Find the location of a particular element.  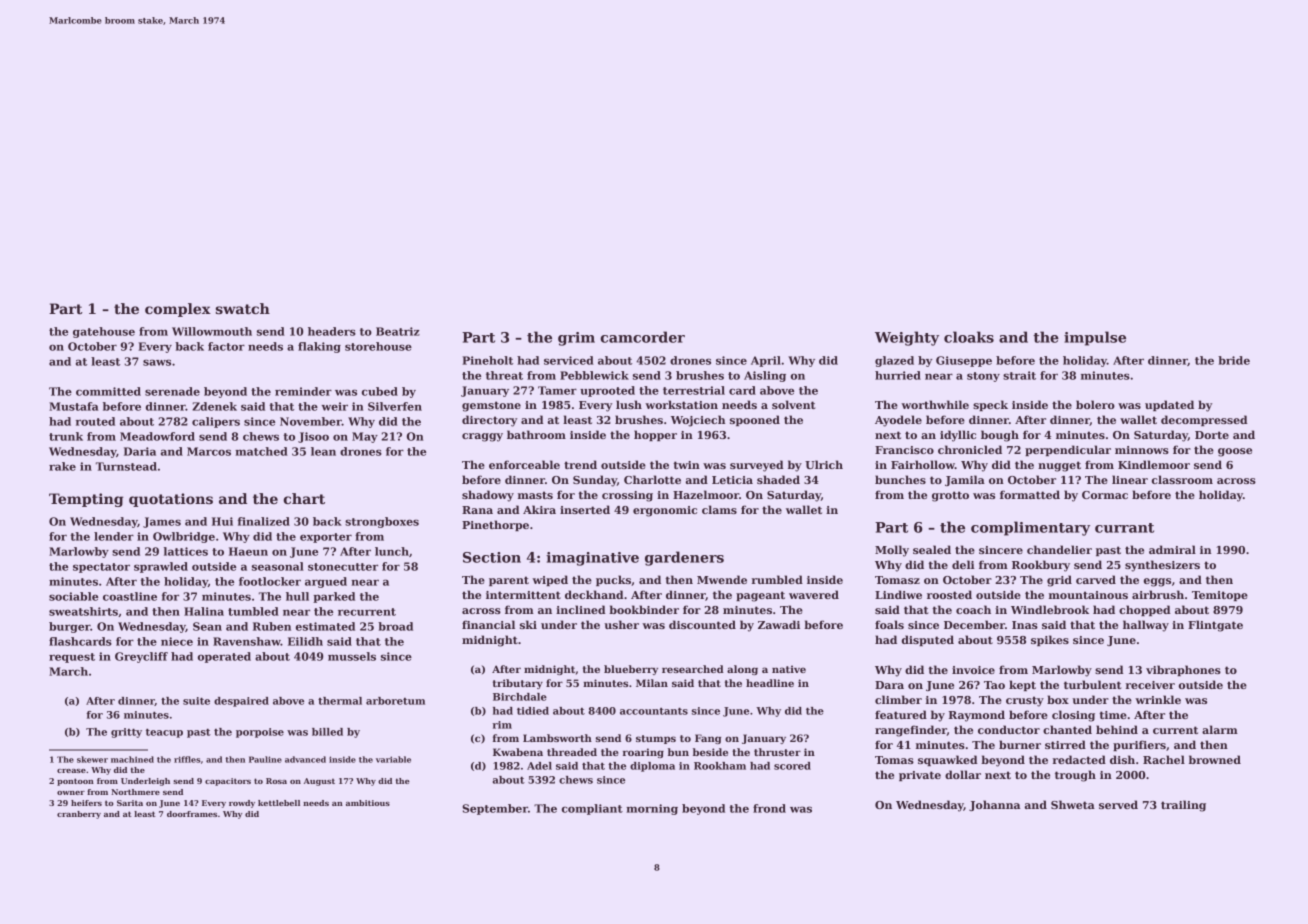

Dara is located at coordinates (889, 685).
